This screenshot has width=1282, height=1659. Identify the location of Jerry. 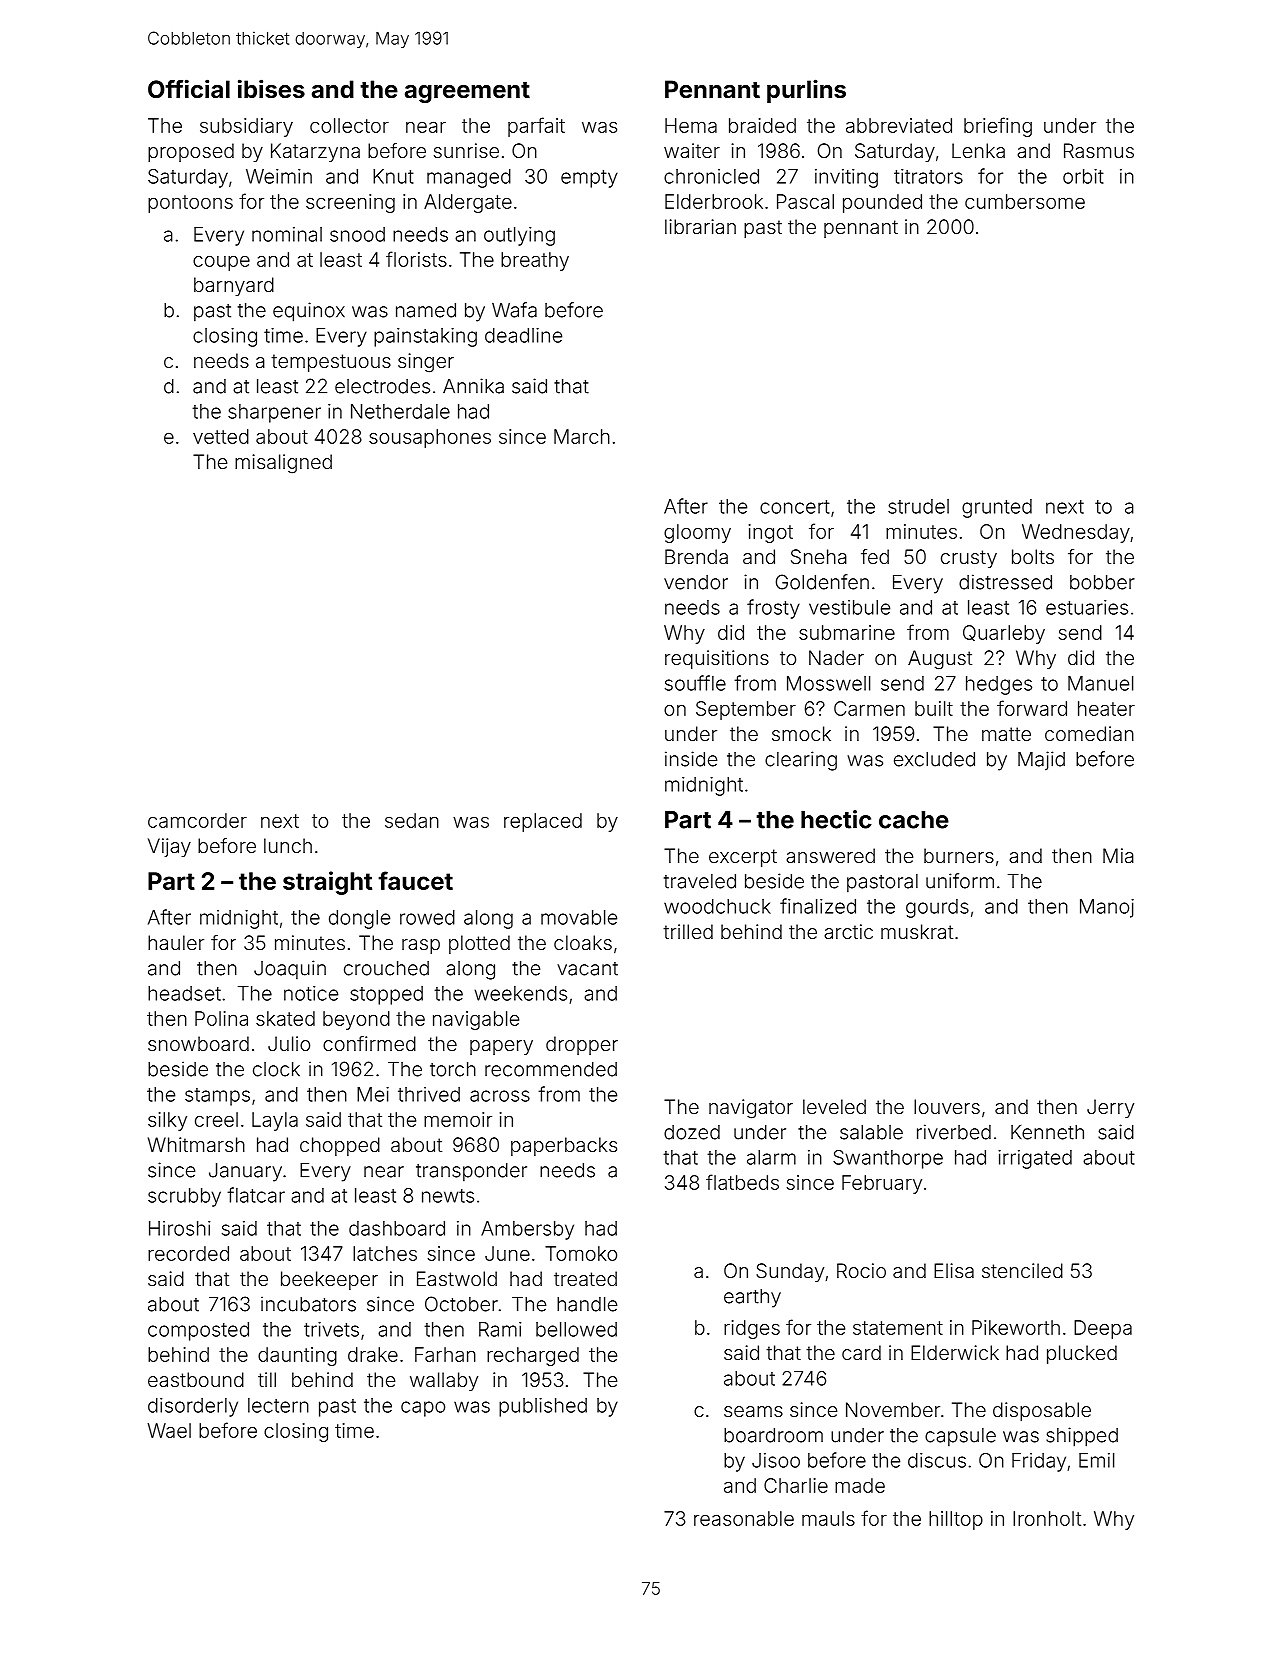
(1110, 1108).
